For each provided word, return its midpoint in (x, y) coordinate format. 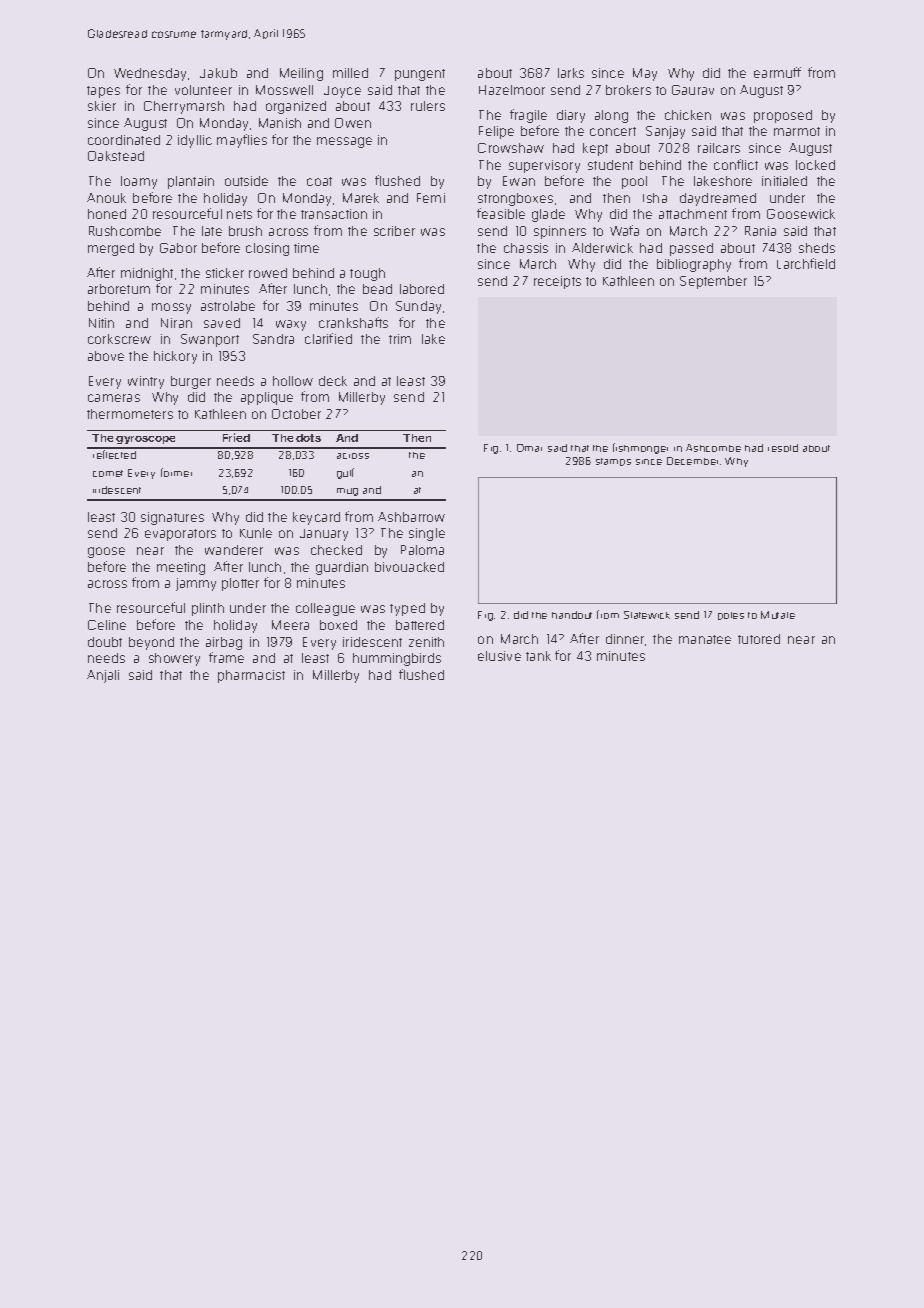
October (296, 414)
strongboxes (515, 199)
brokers (628, 90)
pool (634, 182)
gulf (345, 473)
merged (111, 249)
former (176, 472)
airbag (224, 643)
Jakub (218, 73)
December (692, 461)
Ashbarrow (411, 517)
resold (783, 448)
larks (571, 73)
